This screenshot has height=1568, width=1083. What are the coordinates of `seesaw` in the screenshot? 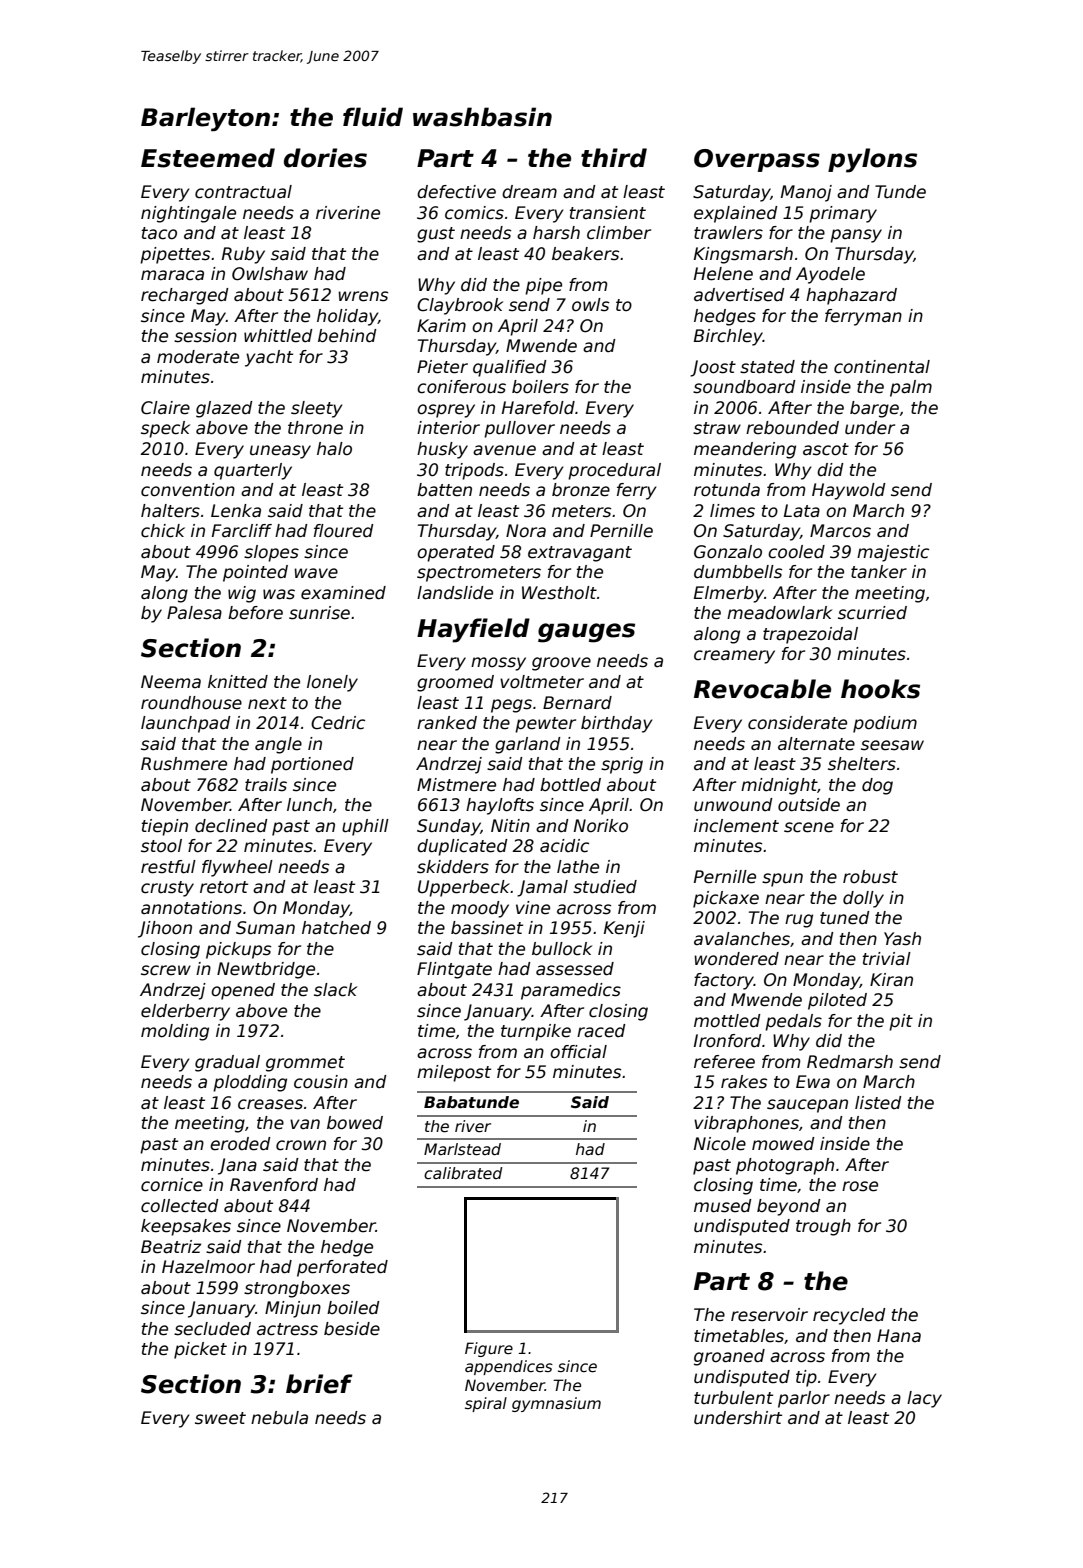 It's located at (892, 745).
